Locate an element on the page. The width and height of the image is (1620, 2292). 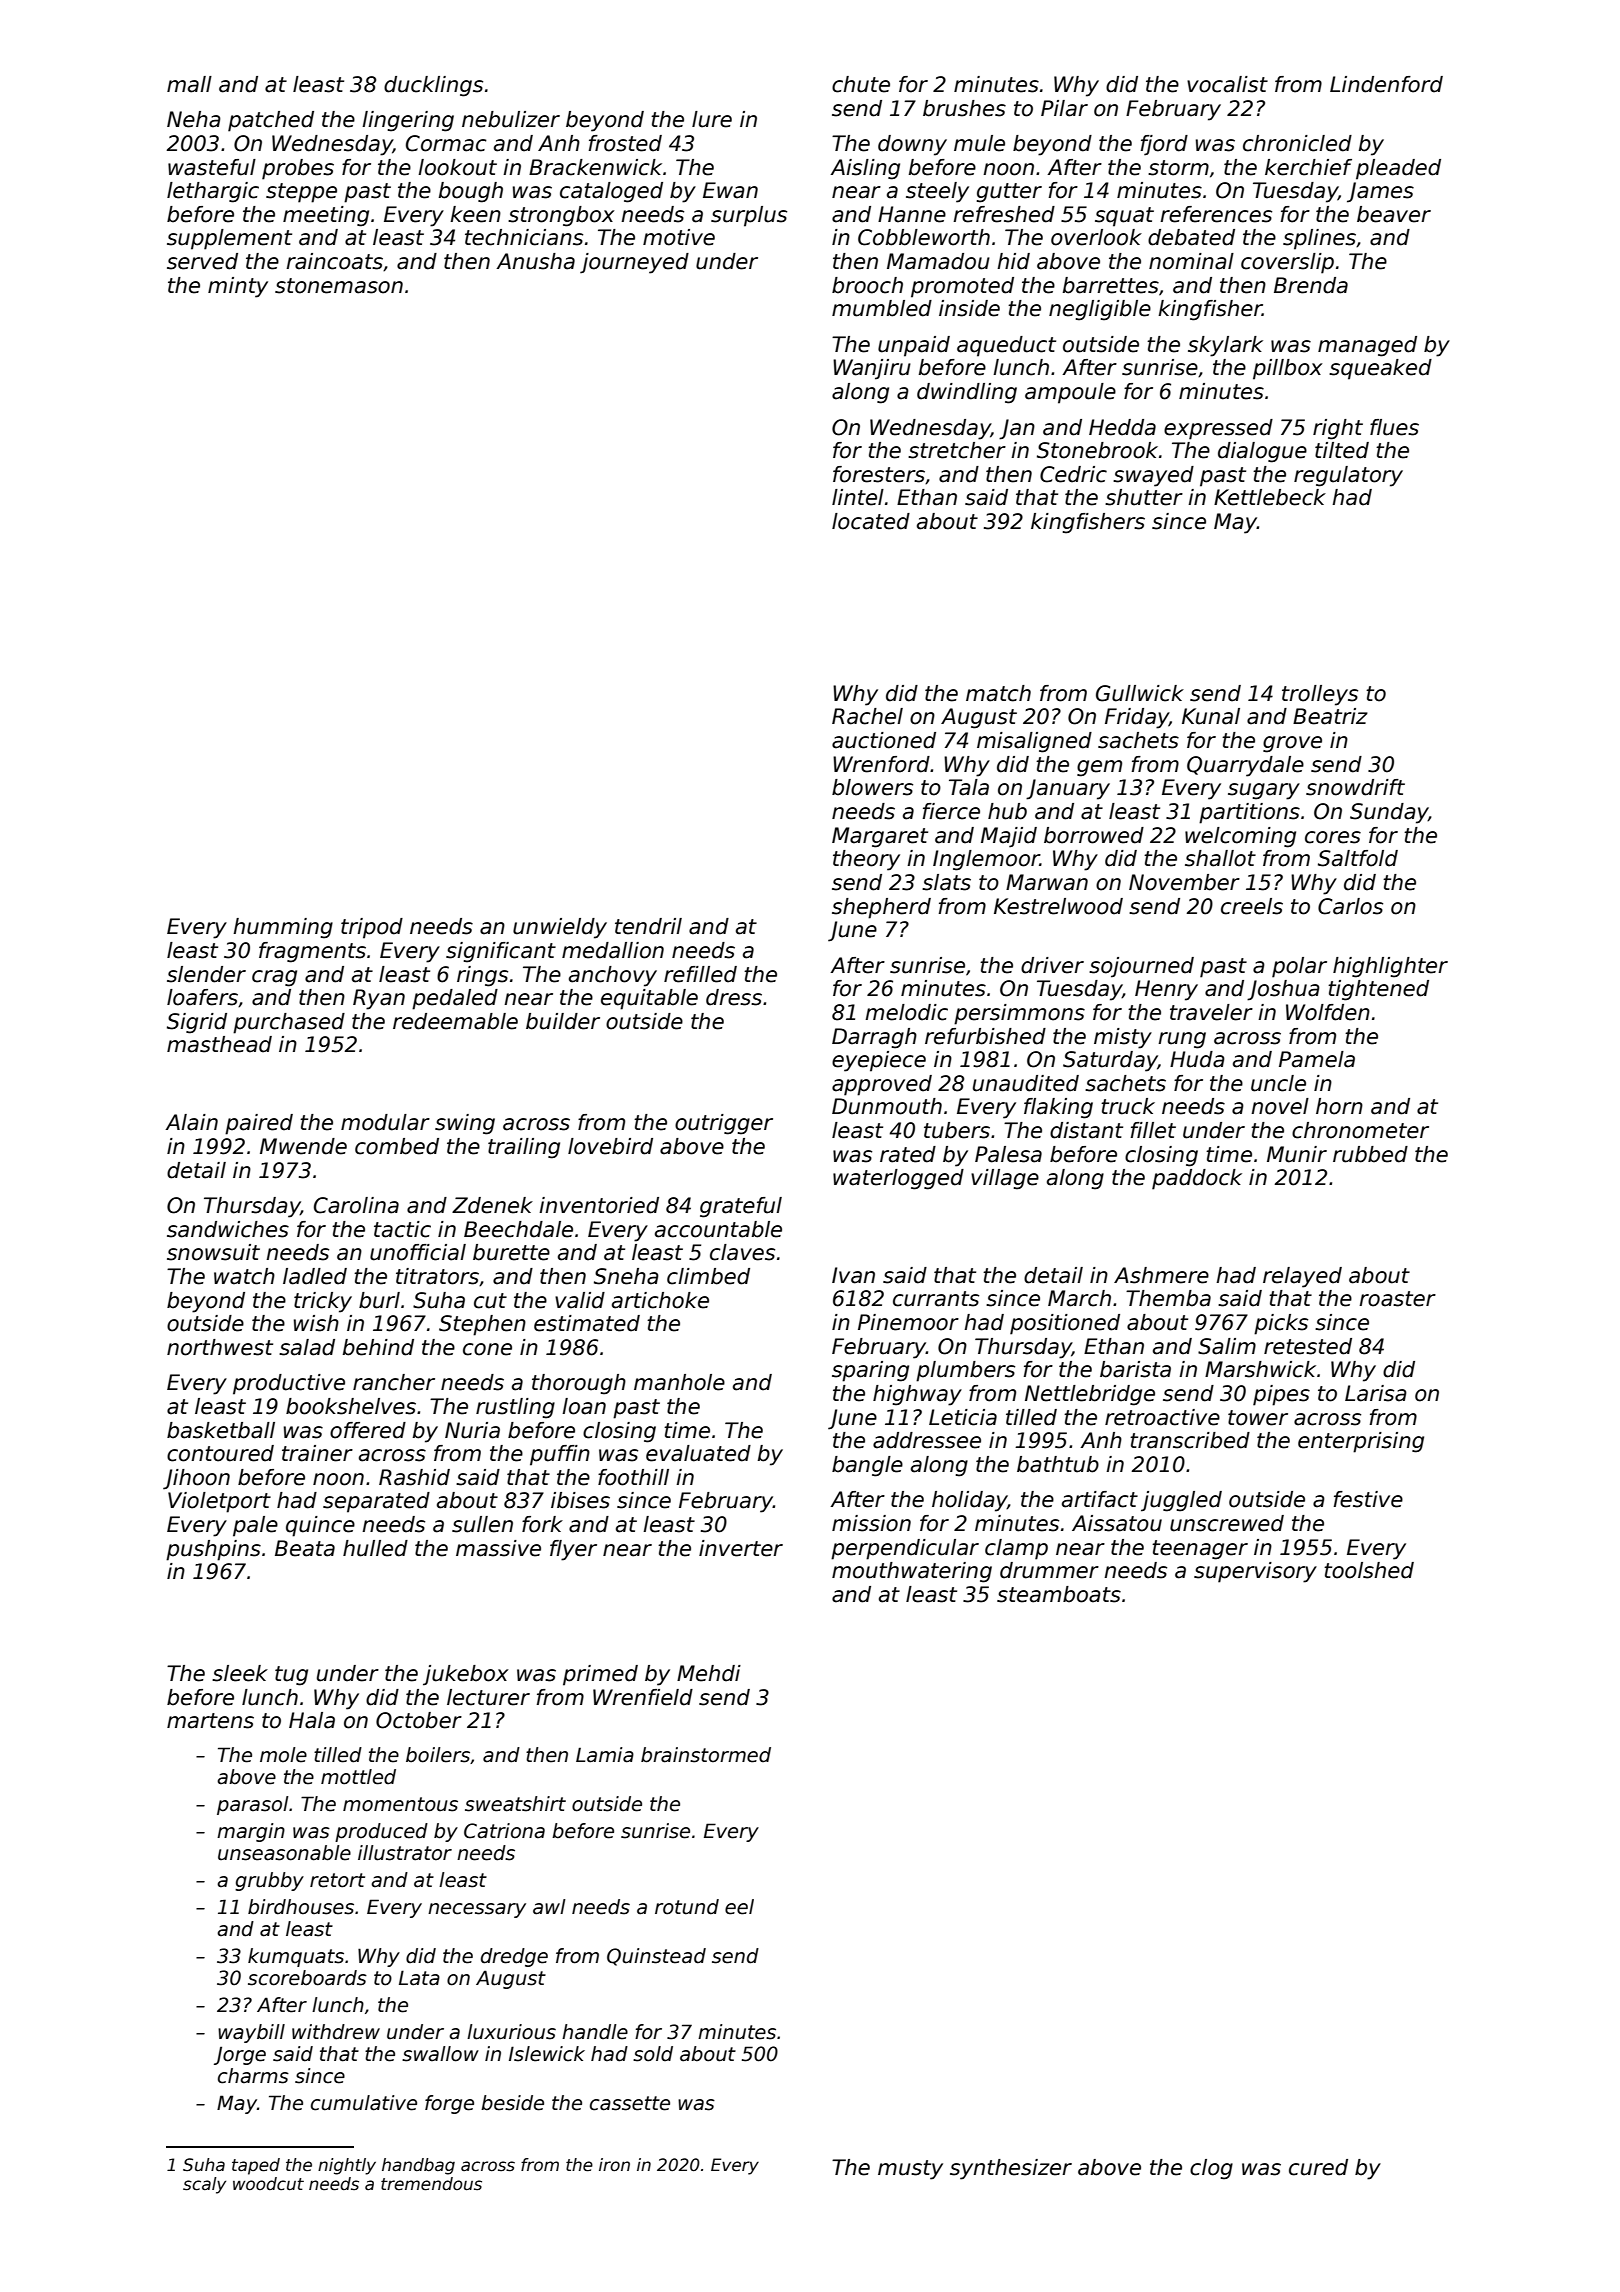
lintel is located at coordinates (858, 497).
